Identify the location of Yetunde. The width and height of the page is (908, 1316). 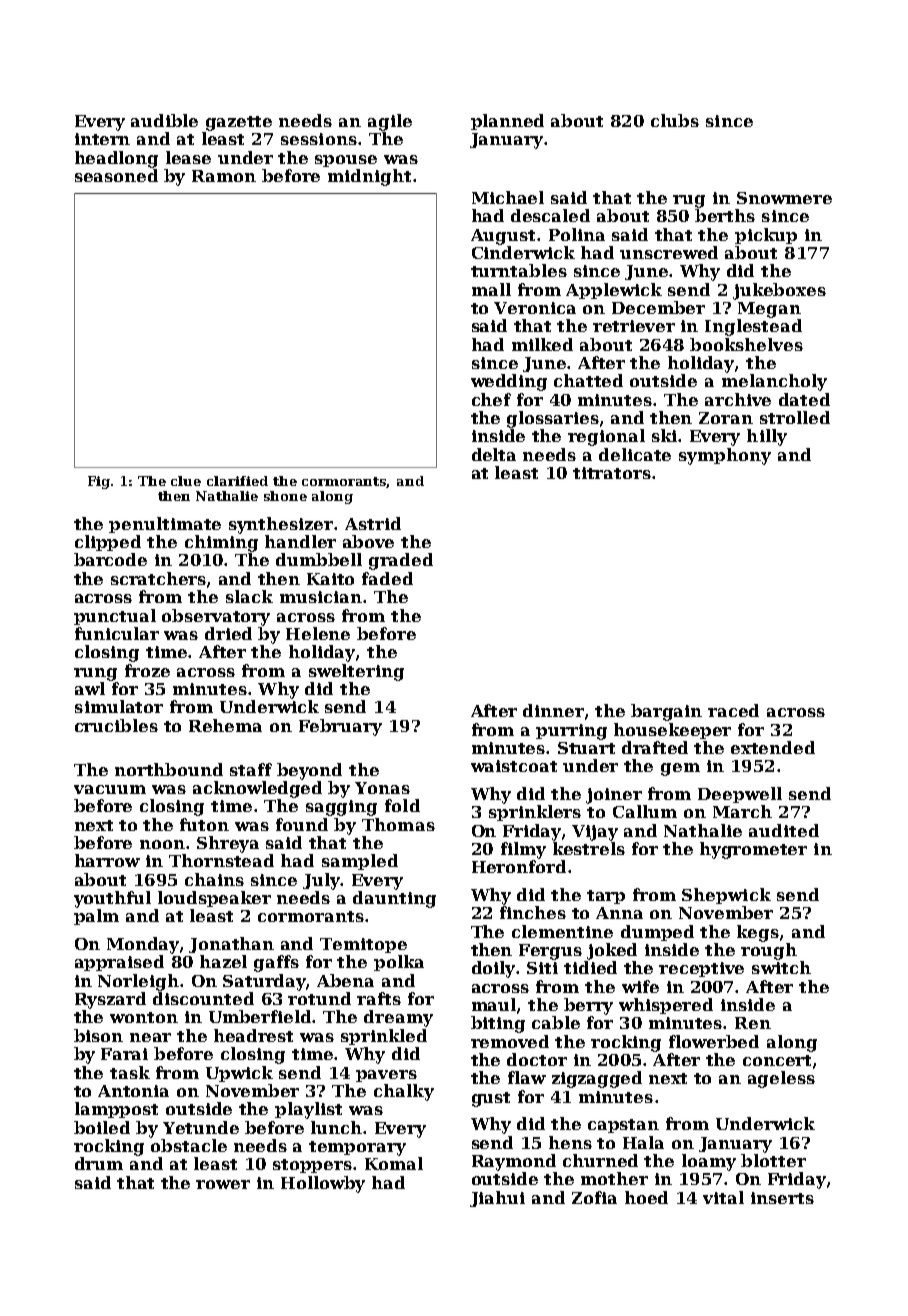
(201, 1127).
